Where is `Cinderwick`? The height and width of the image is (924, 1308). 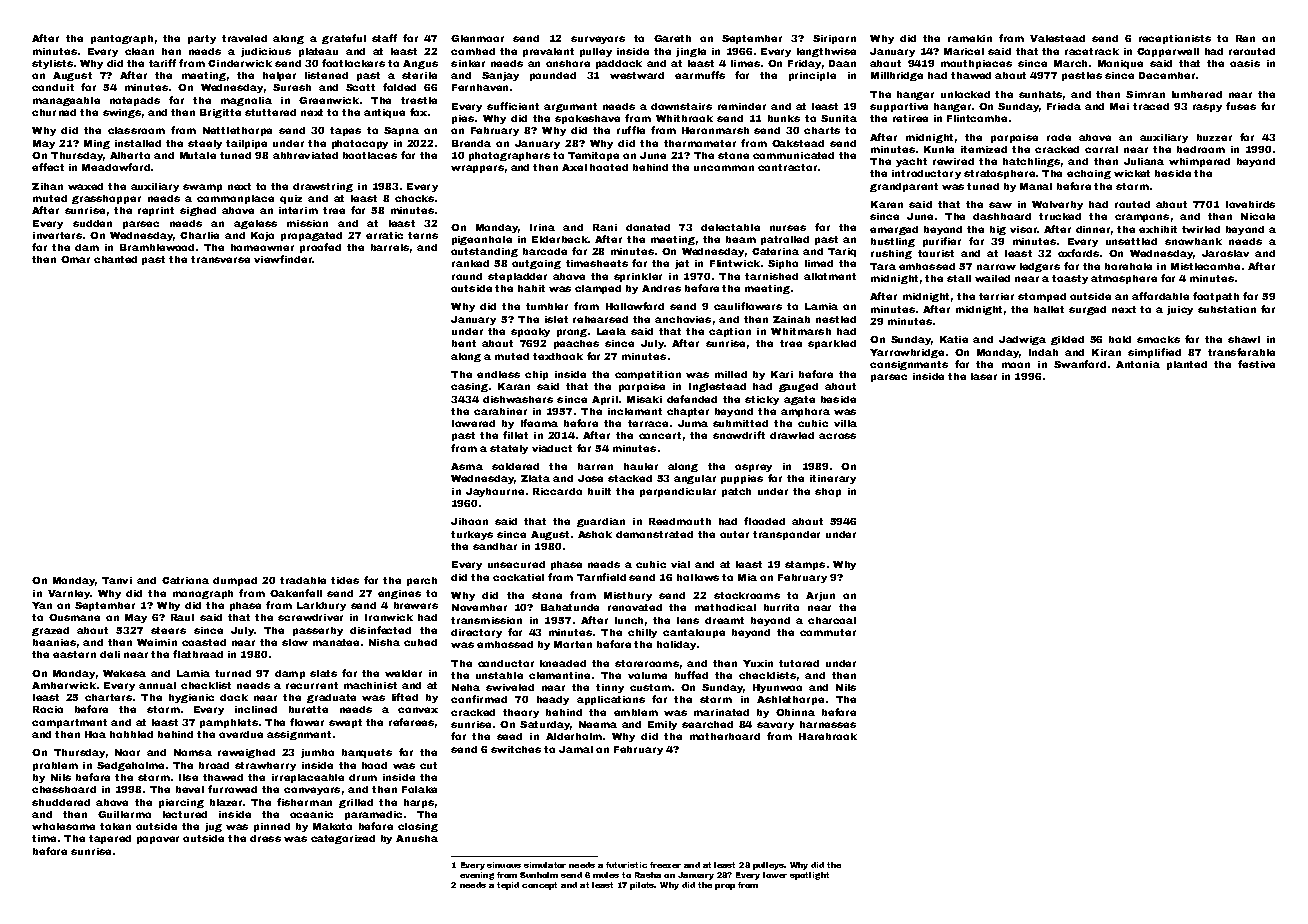 Cinderwick is located at coordinates (240, 63).
